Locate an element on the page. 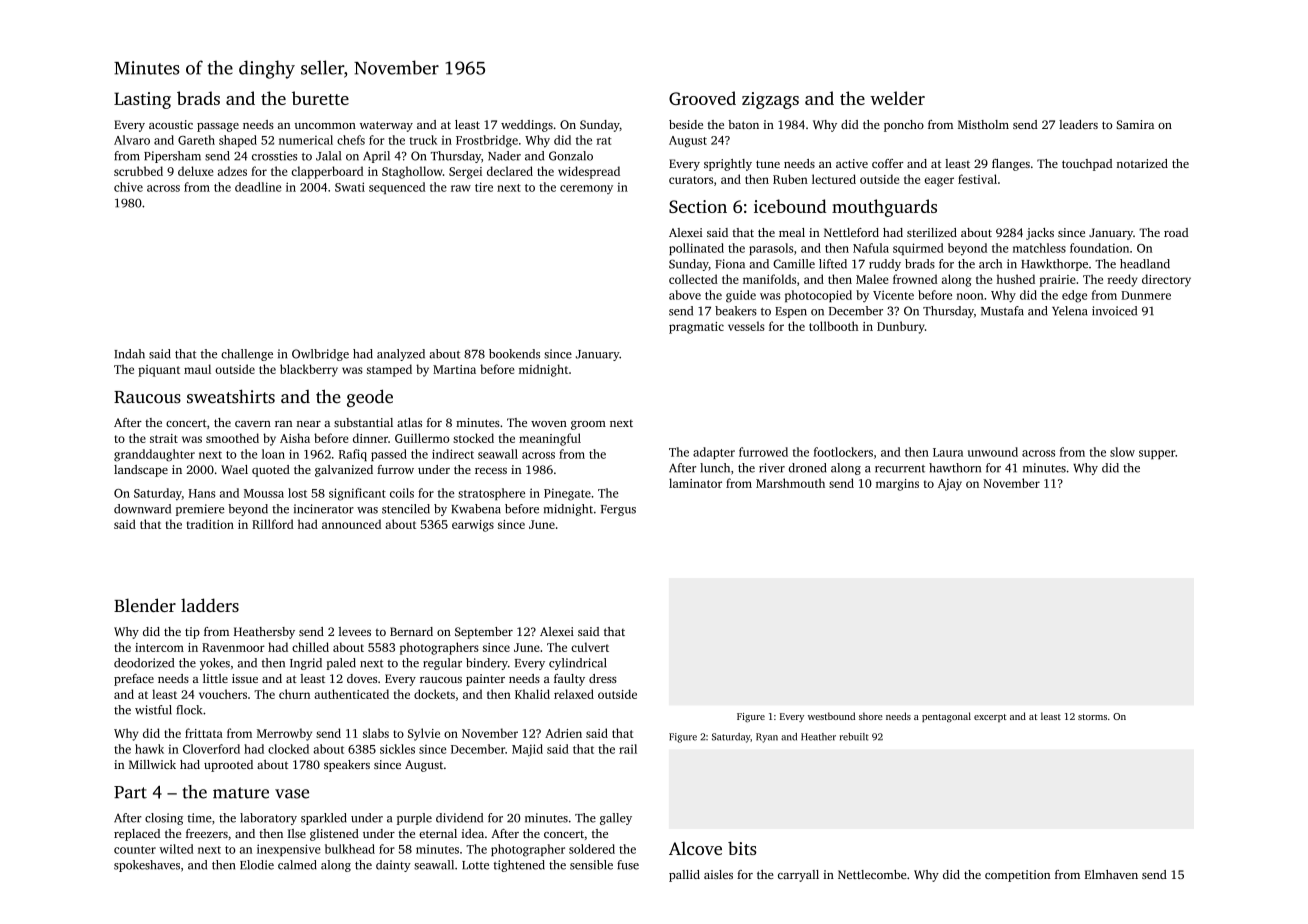 The width and height of the page is (1308, 924). culvert is located at coordinates (590, 647).
